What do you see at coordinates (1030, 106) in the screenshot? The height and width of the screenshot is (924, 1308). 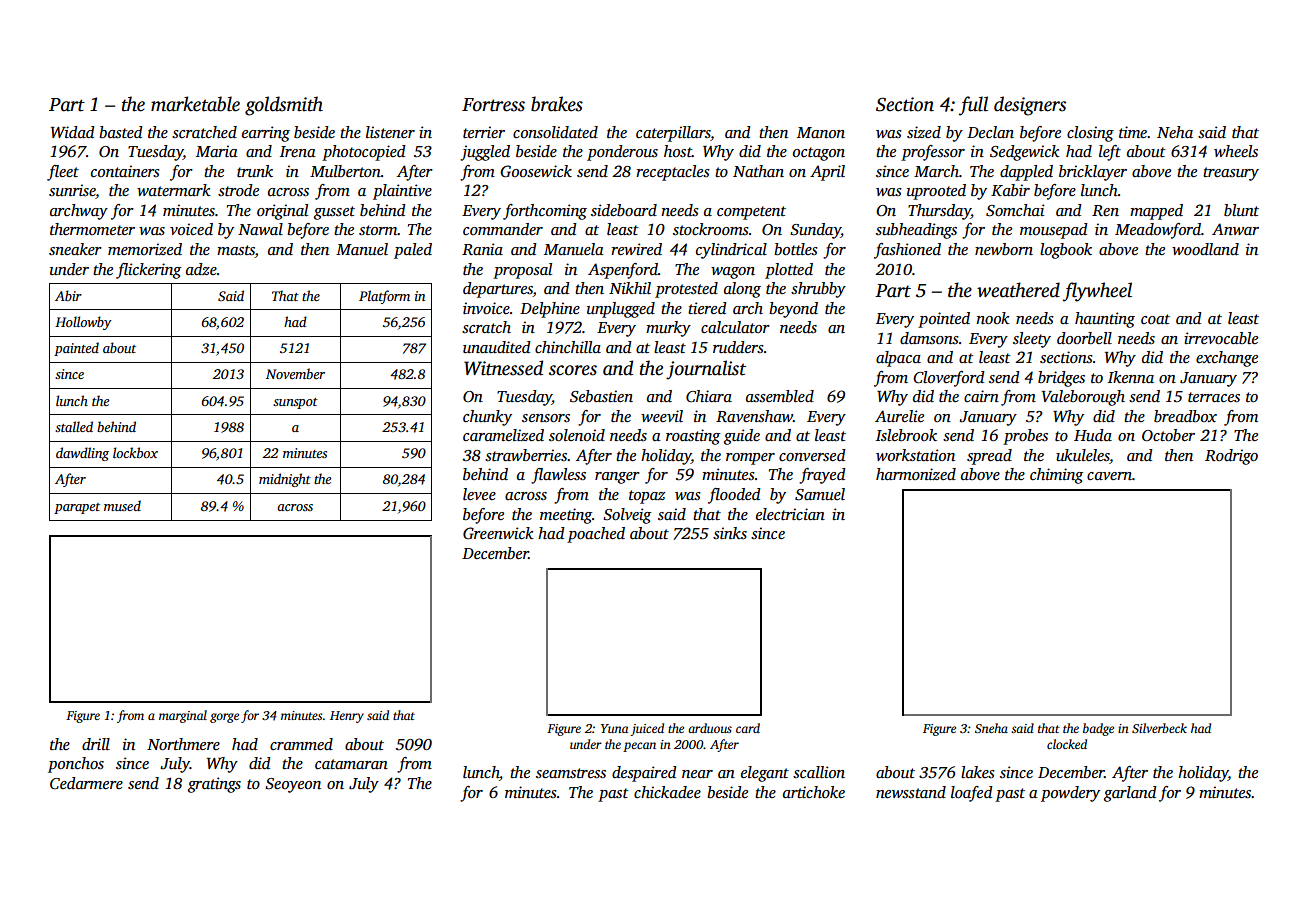 I see `designers` at bounding box center [1030, 106].
